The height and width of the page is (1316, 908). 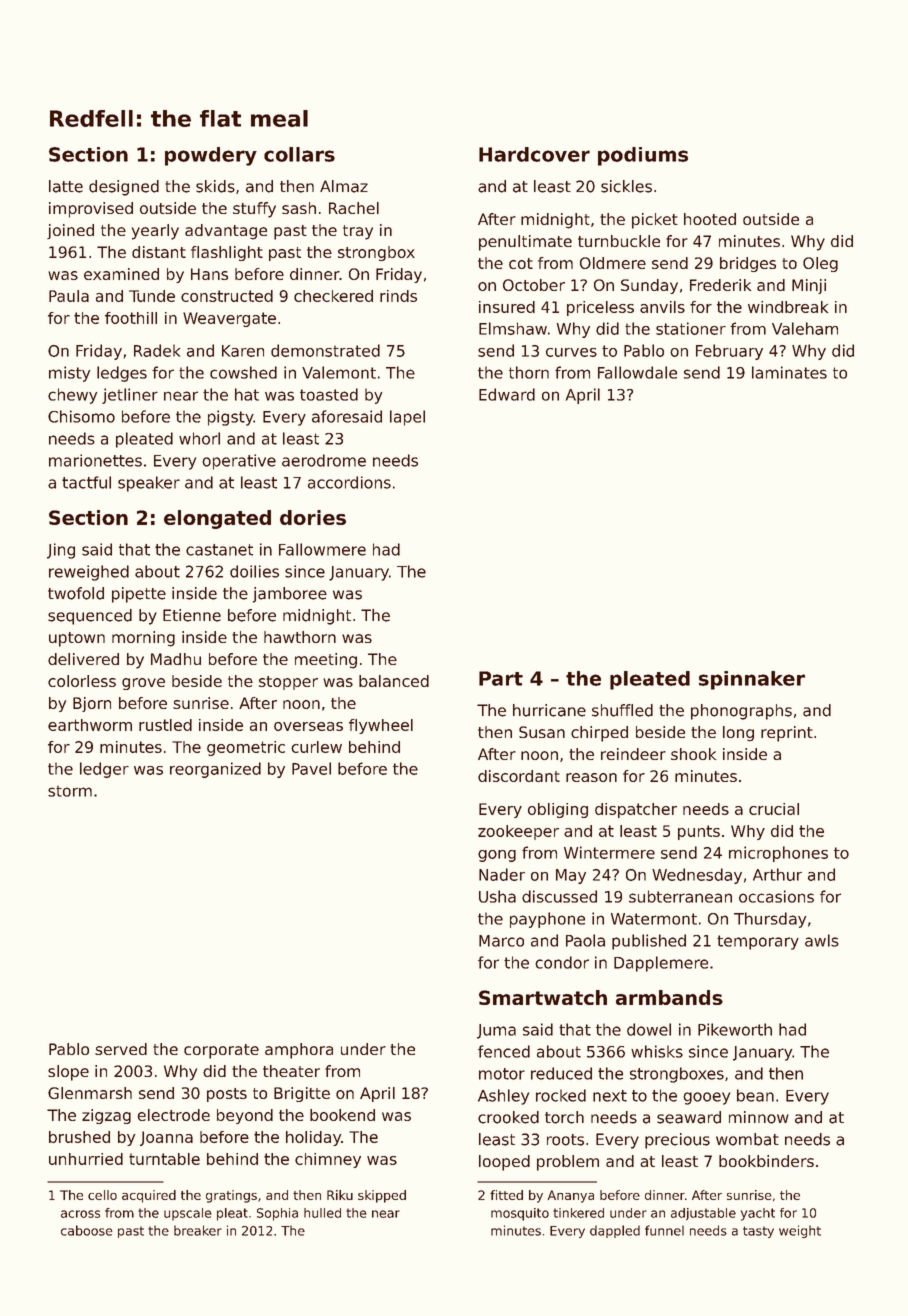 I want to click on looped, so click(x=504, y=1163).
